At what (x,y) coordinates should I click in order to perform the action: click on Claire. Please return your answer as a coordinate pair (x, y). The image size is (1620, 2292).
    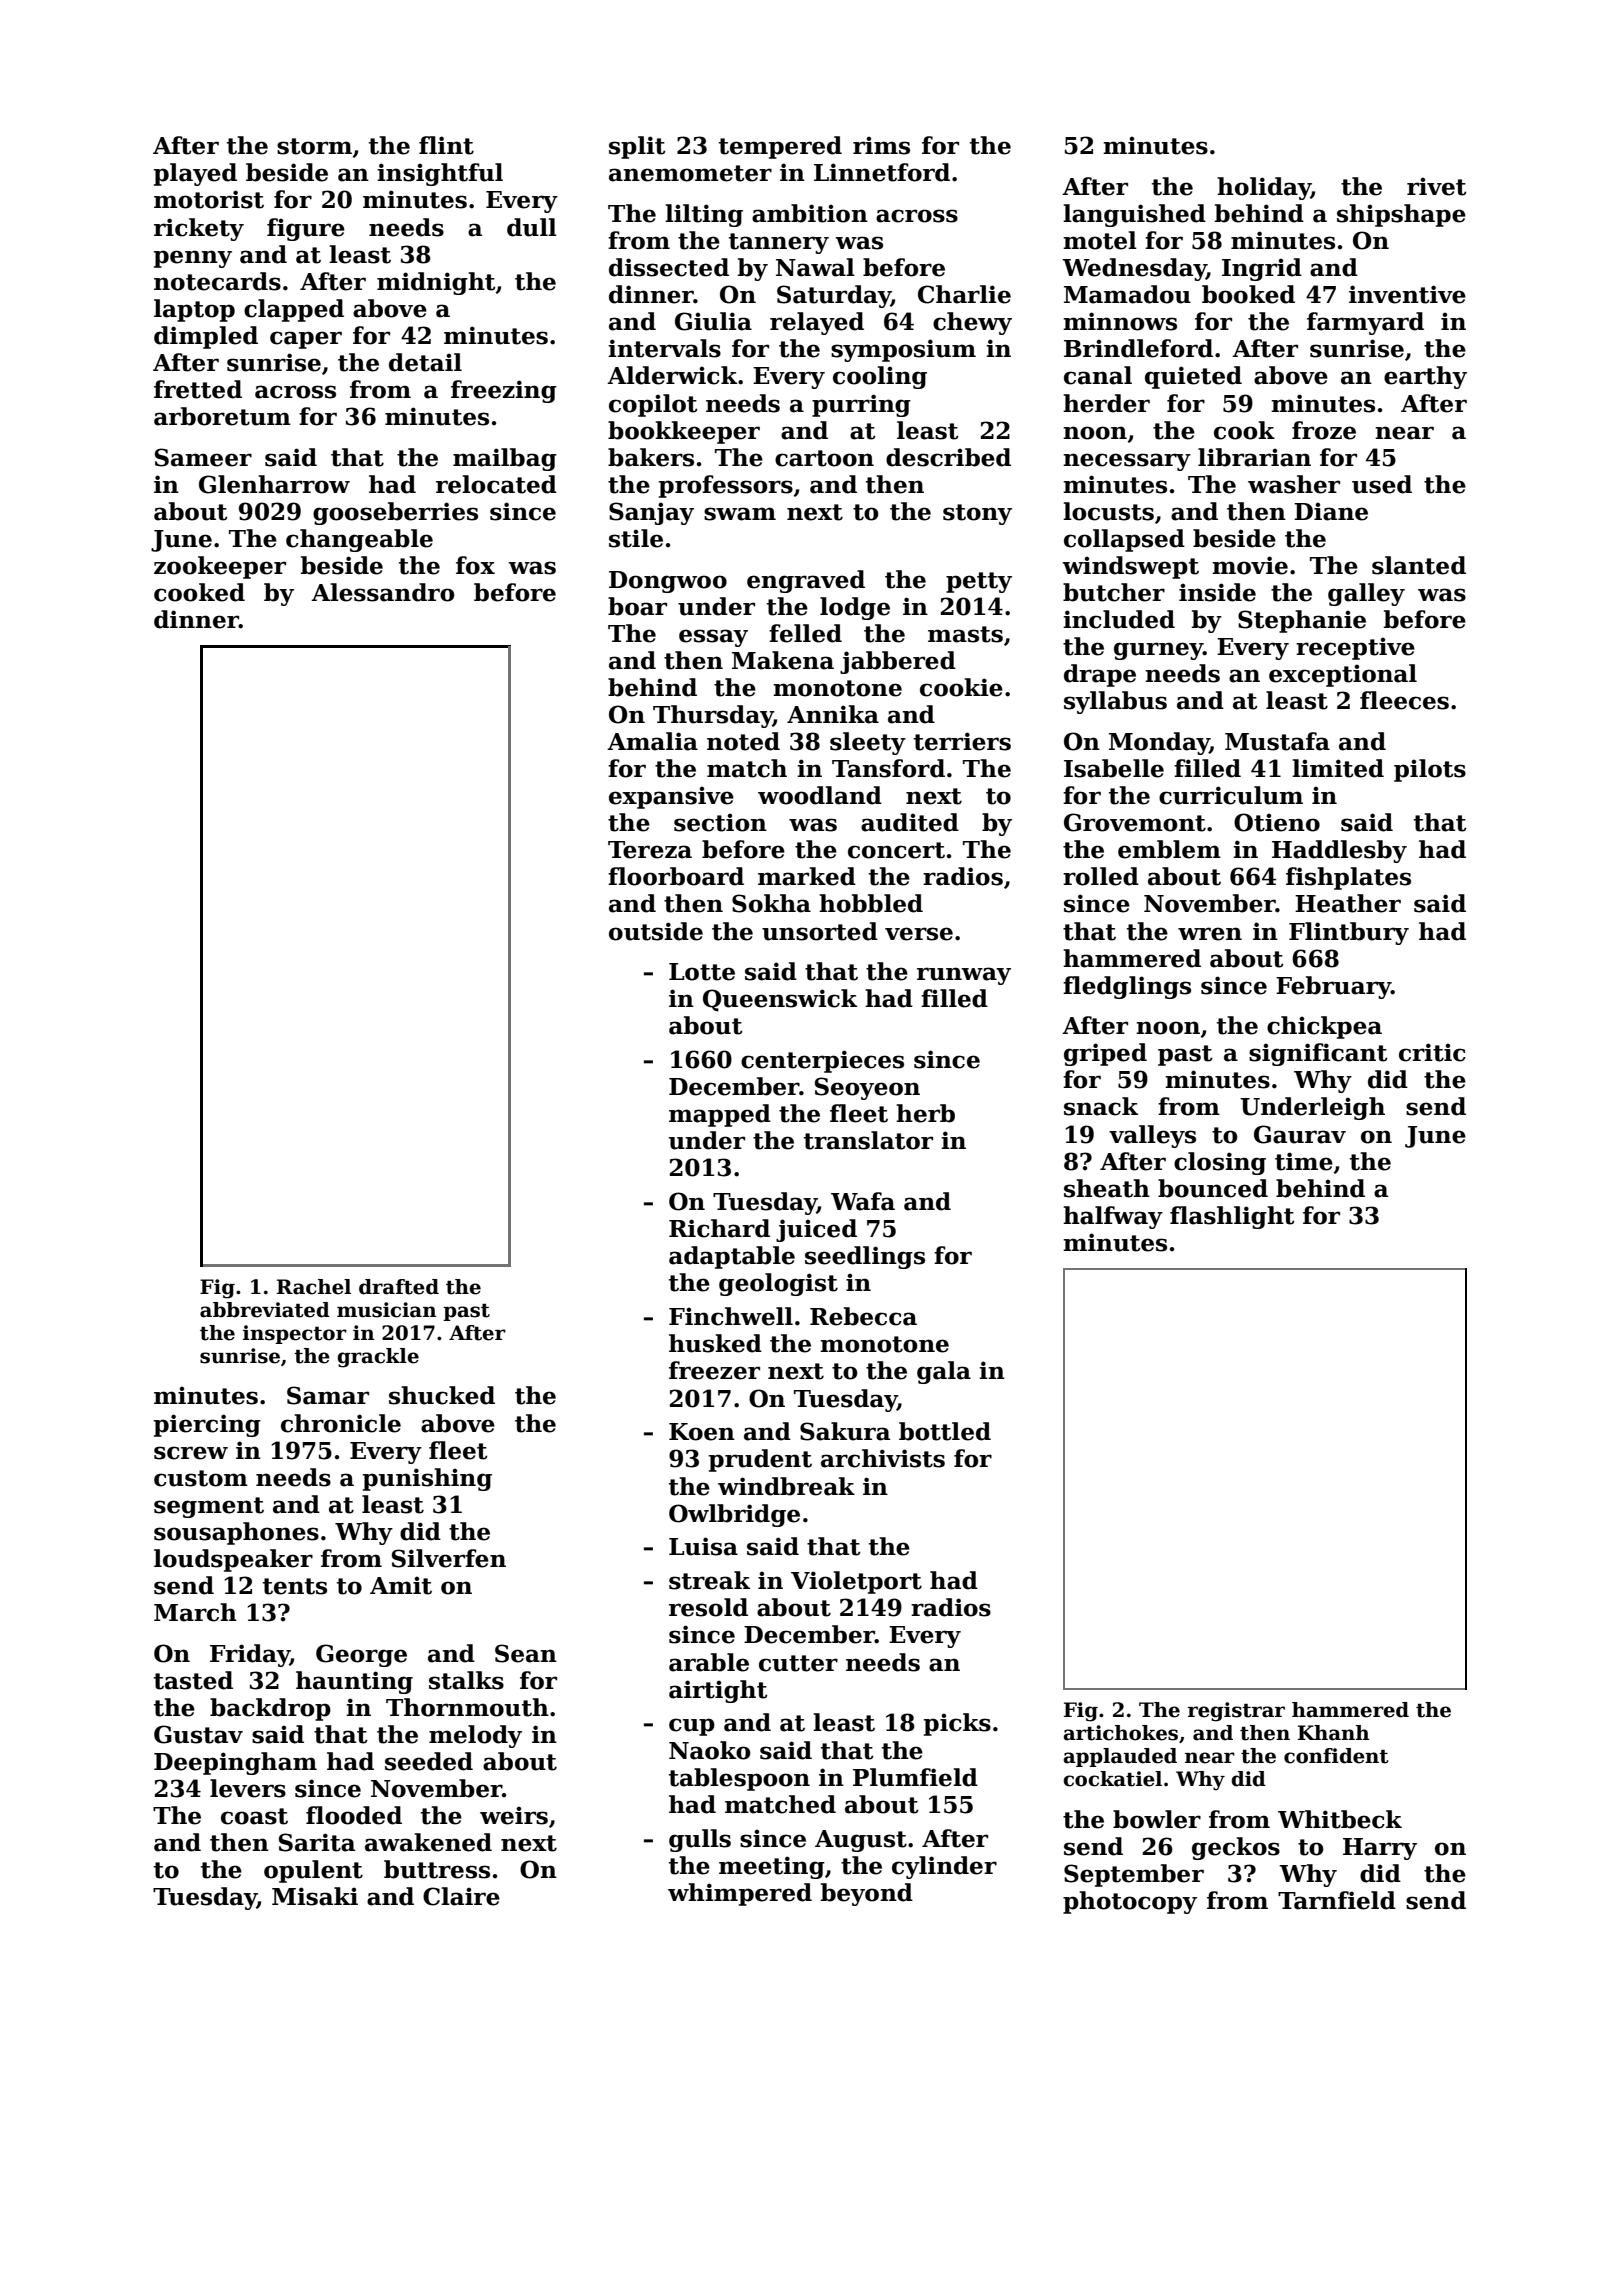
    Looking at the image, I should click on (461, 1896).
